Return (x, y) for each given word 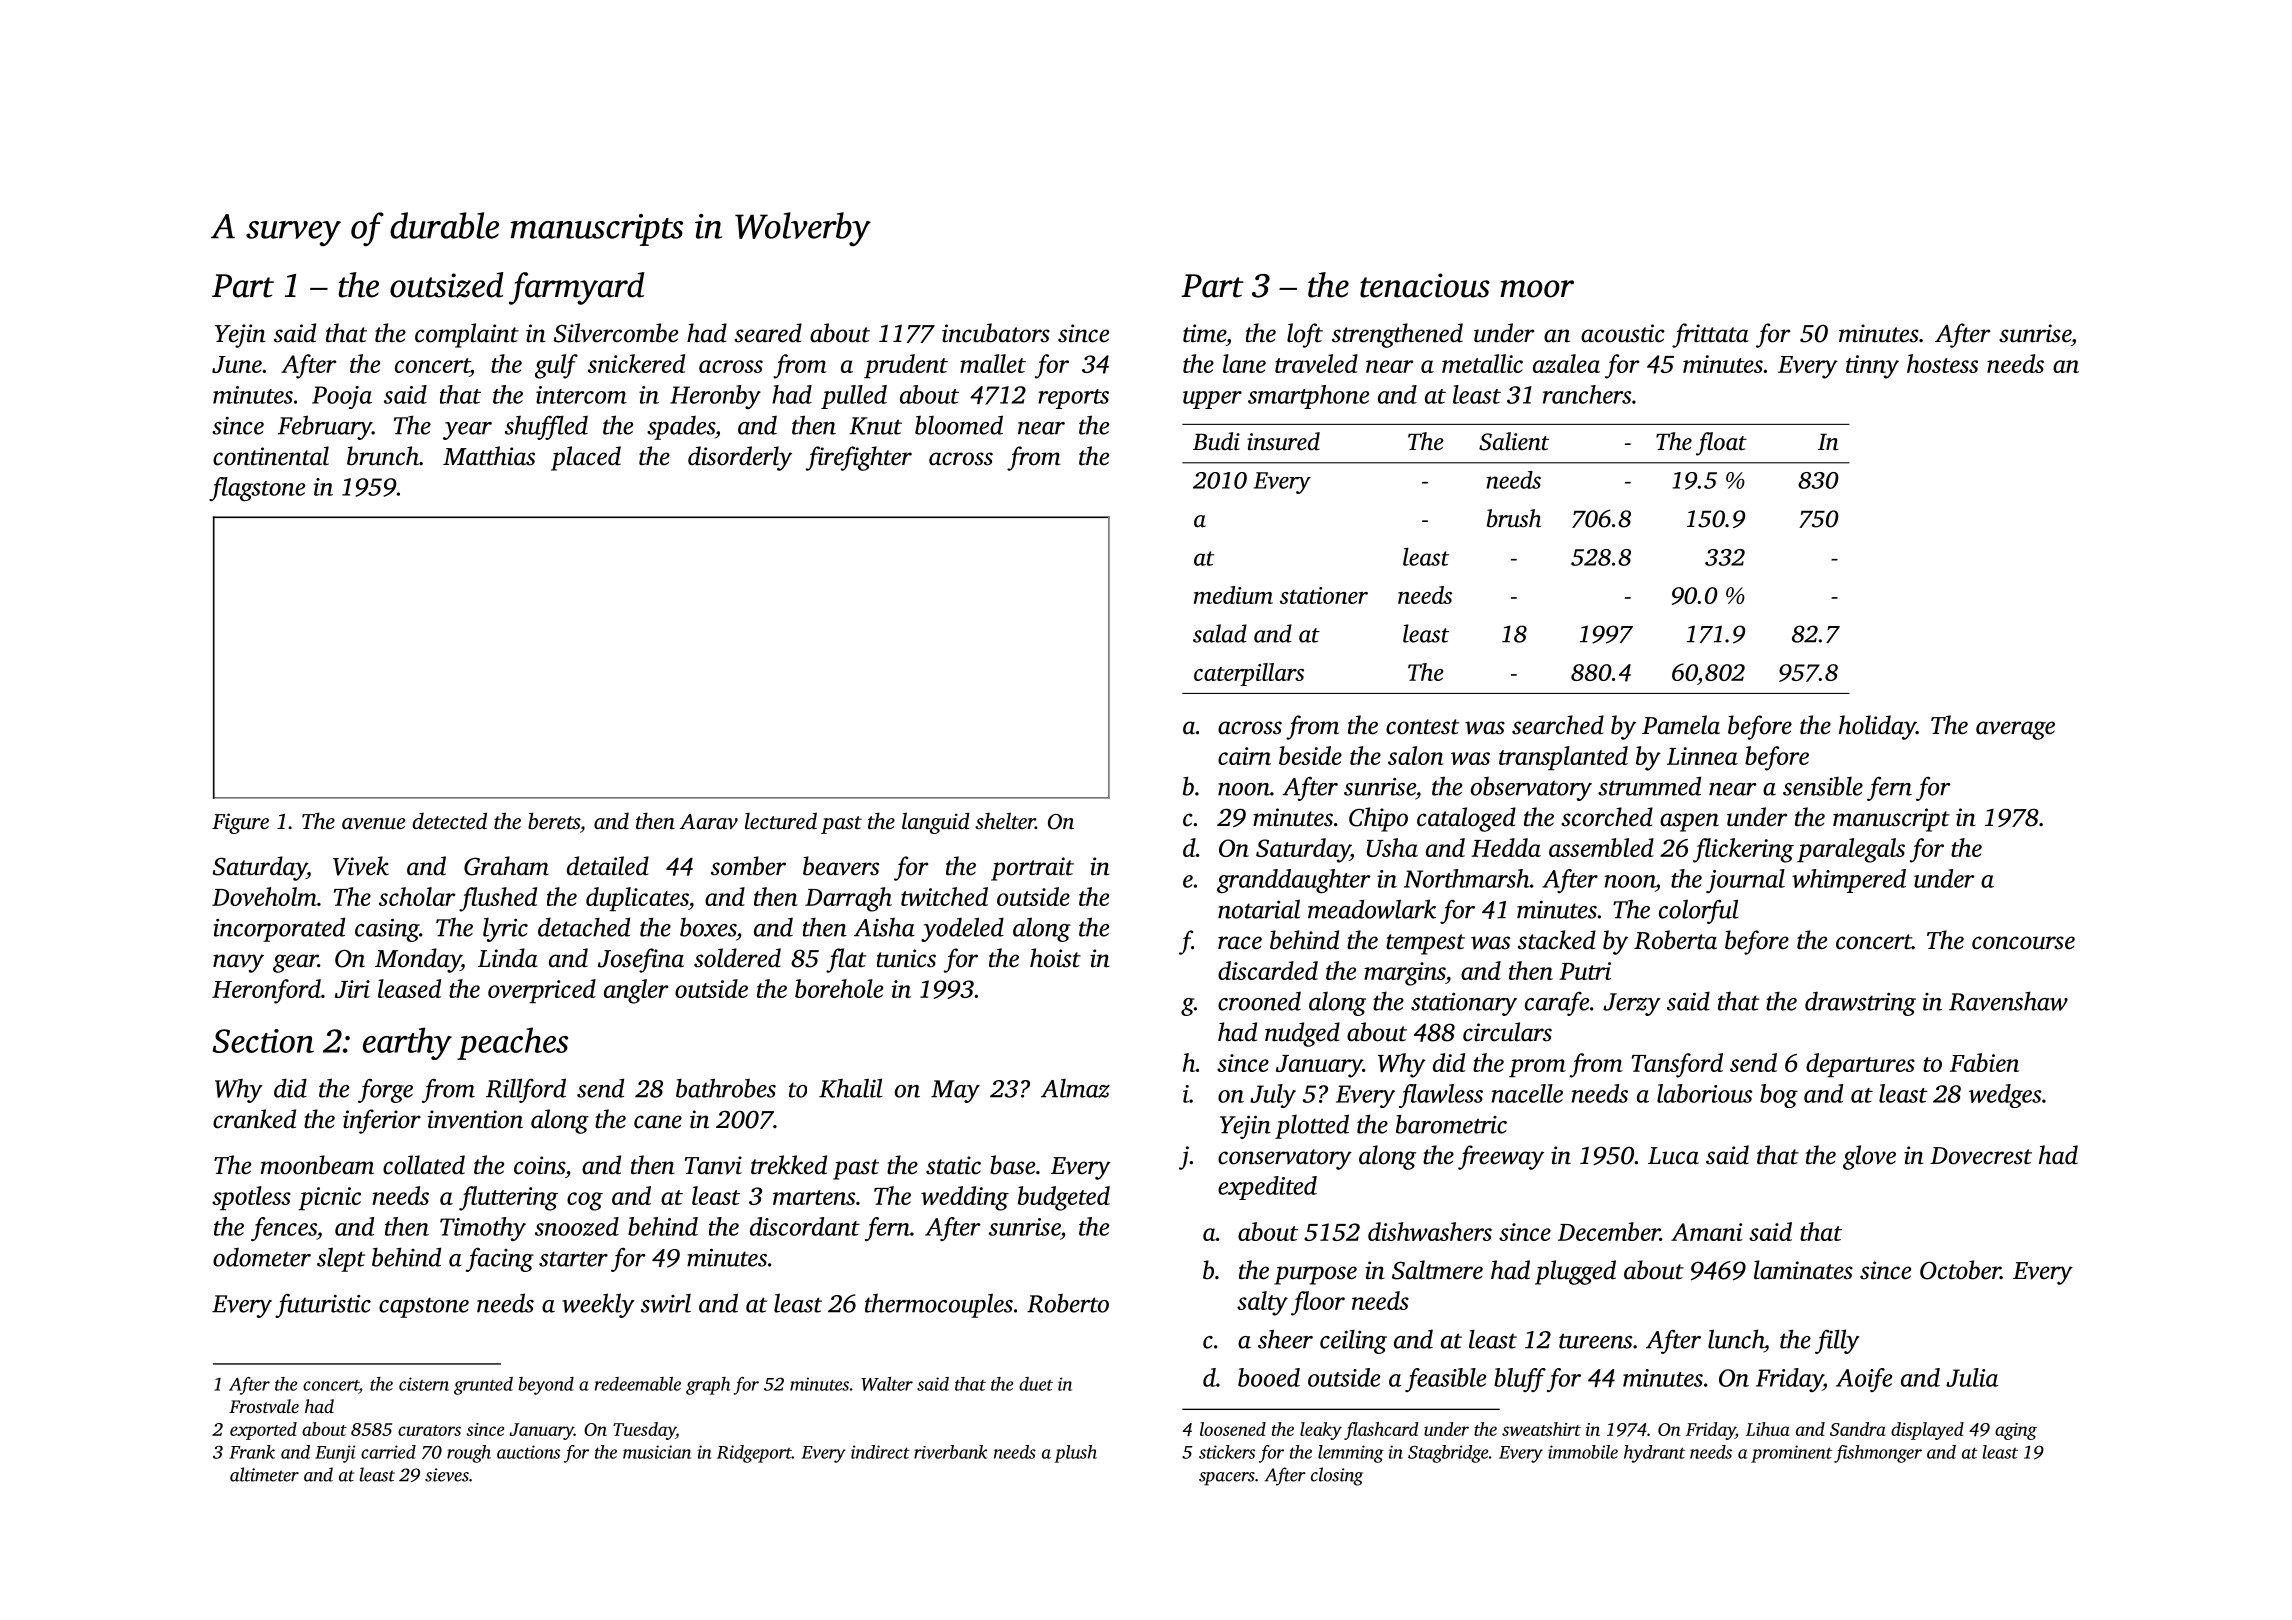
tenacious (1425, 285)
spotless (251, 1198)
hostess (1942, 363)
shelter (1005, 820)
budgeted (1064, 1198)
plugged (1575, 1272)
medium (1233, 595)
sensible (1823, 786)
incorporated (279, 929)
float (1721, 444)
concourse (2023, 943)
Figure (240, 823)
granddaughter (1294, 881)
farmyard (576, 288)
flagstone (257, 489)
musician (657, 1452)
